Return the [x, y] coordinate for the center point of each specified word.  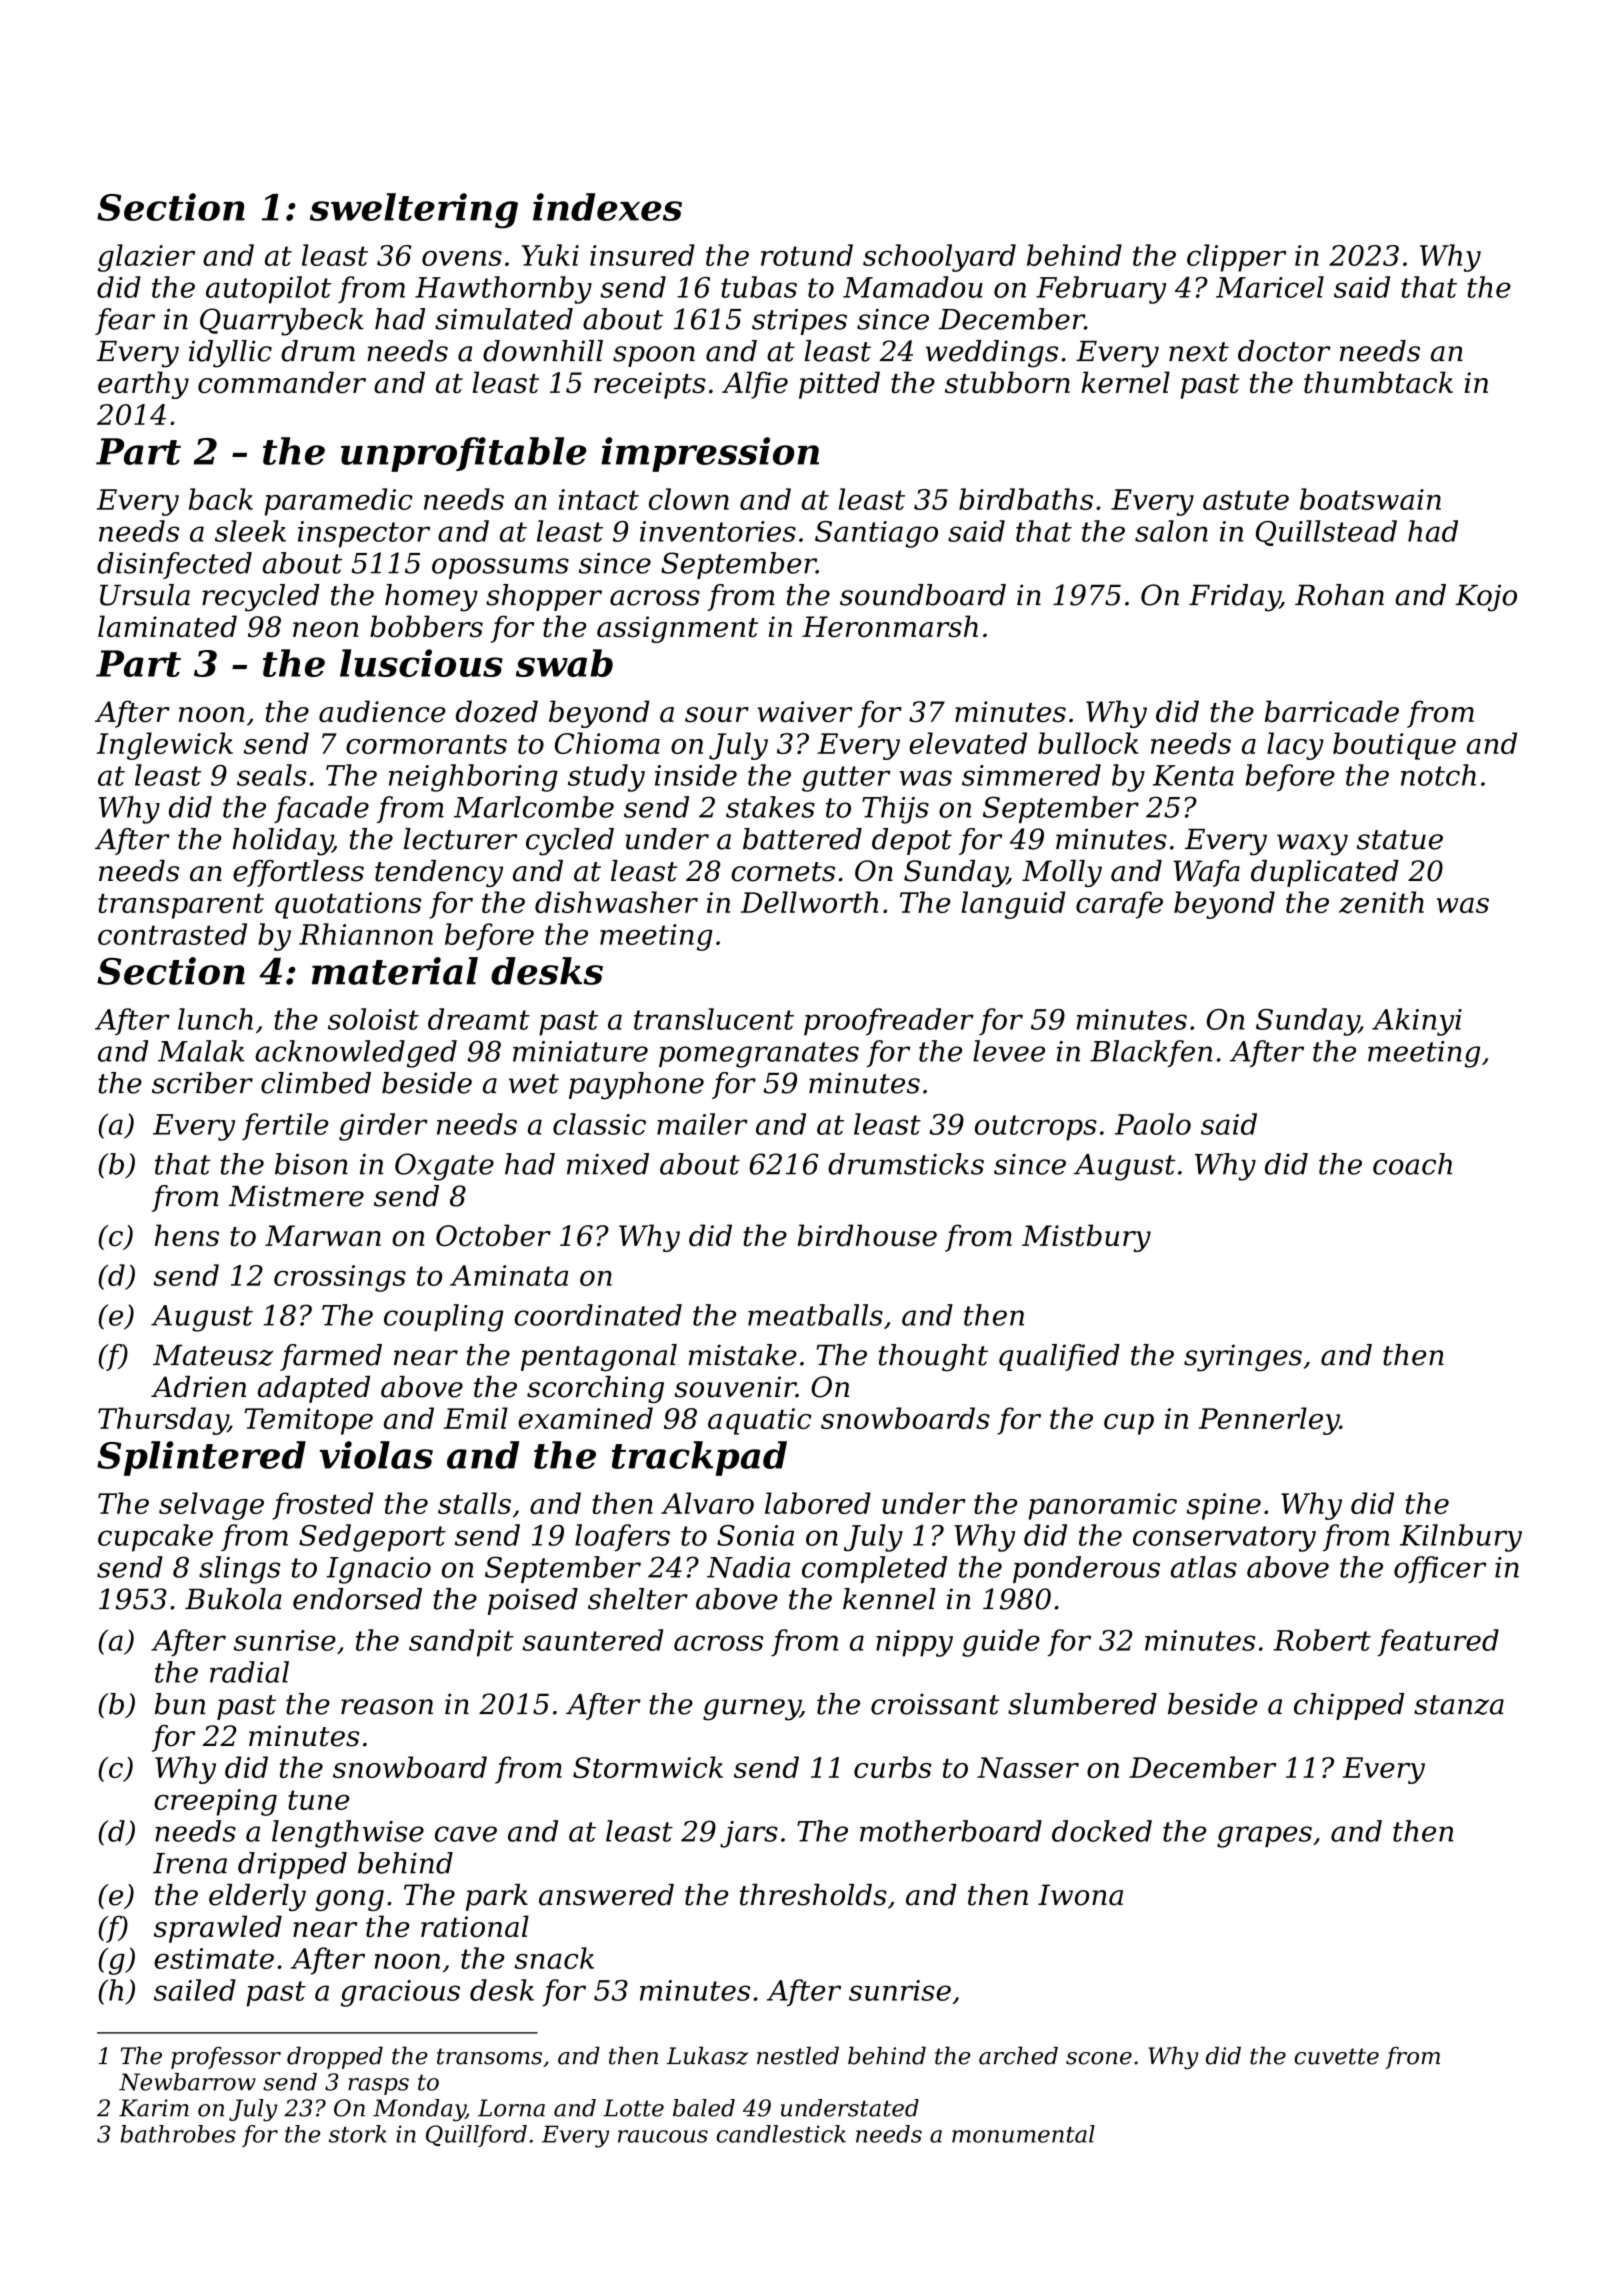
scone [1099, 2058]
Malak [201, 1051]
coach [1412, 1164]
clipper [1236, 258]
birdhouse [867, 1235]
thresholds [813, 1895]
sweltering [414, 211]
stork [358, 2134]
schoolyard [939, 258]
